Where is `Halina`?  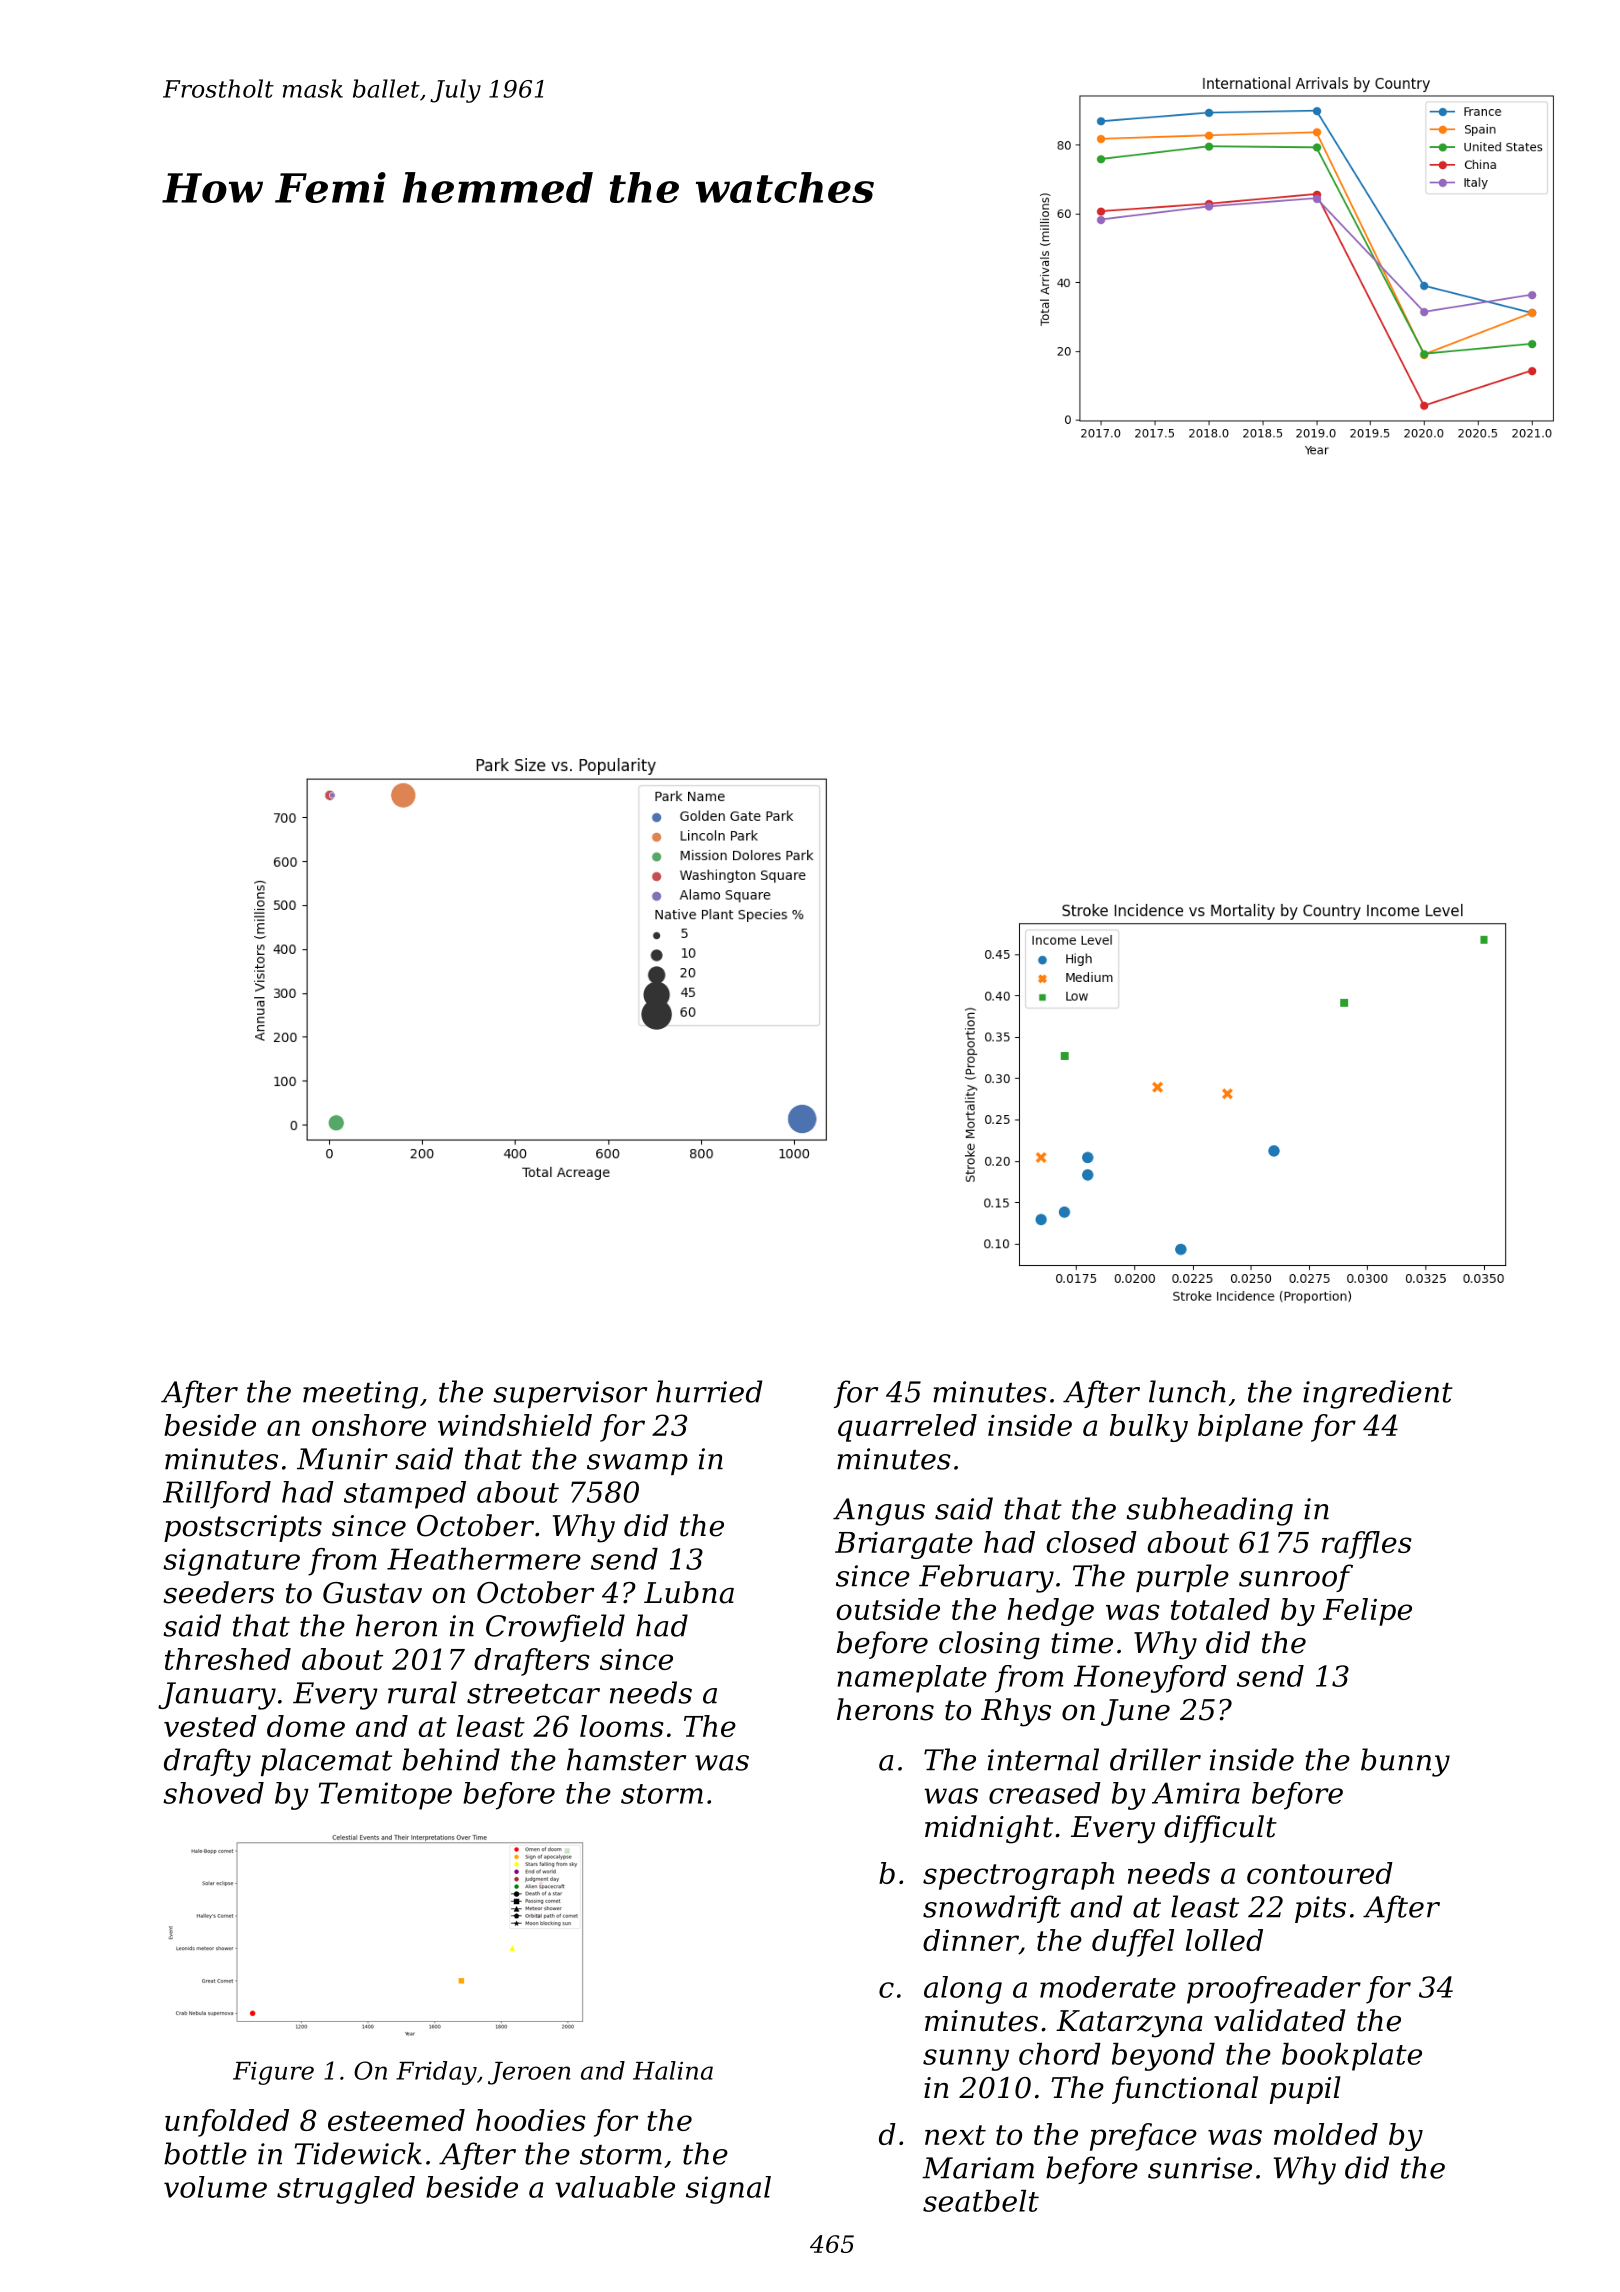
Halina is located at coordinates (673, 2070).
